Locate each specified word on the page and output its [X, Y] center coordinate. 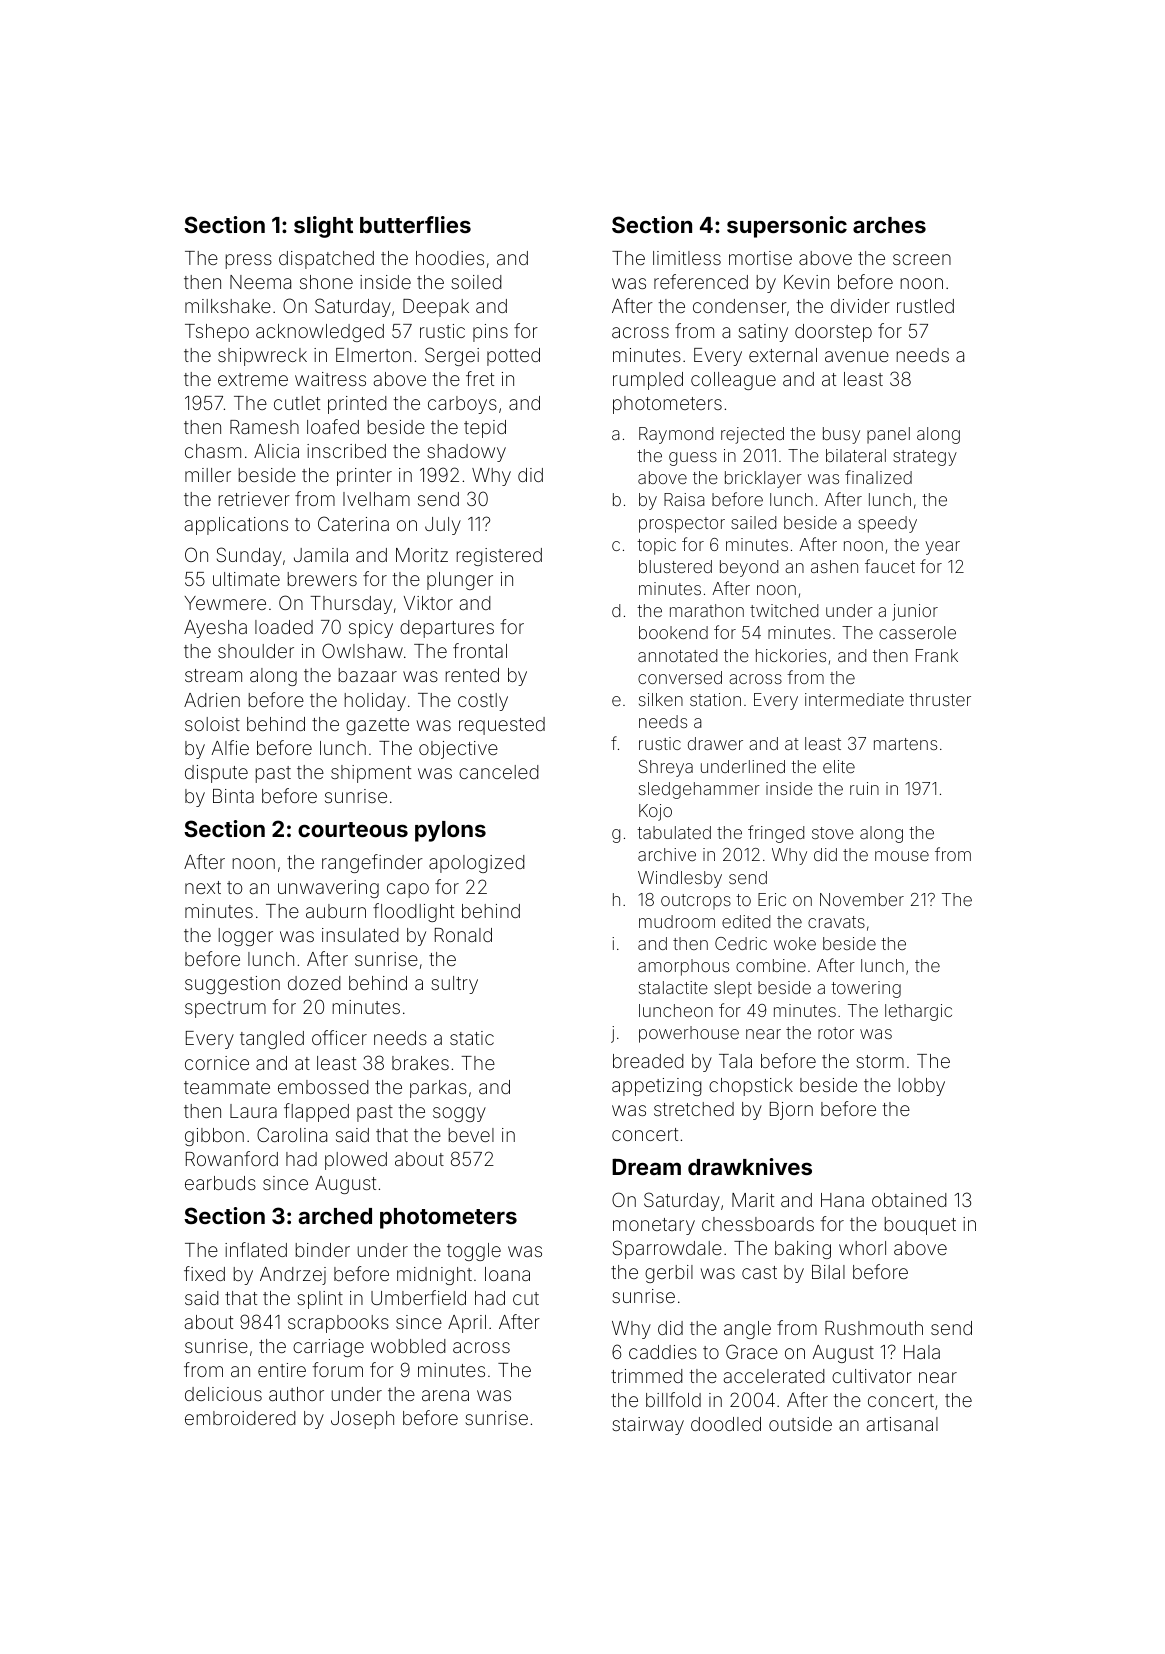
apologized [477, 864]
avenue [857, 356]
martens [905, 744]
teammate [227, 1087]
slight [323, 227]
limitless [687, 258]
